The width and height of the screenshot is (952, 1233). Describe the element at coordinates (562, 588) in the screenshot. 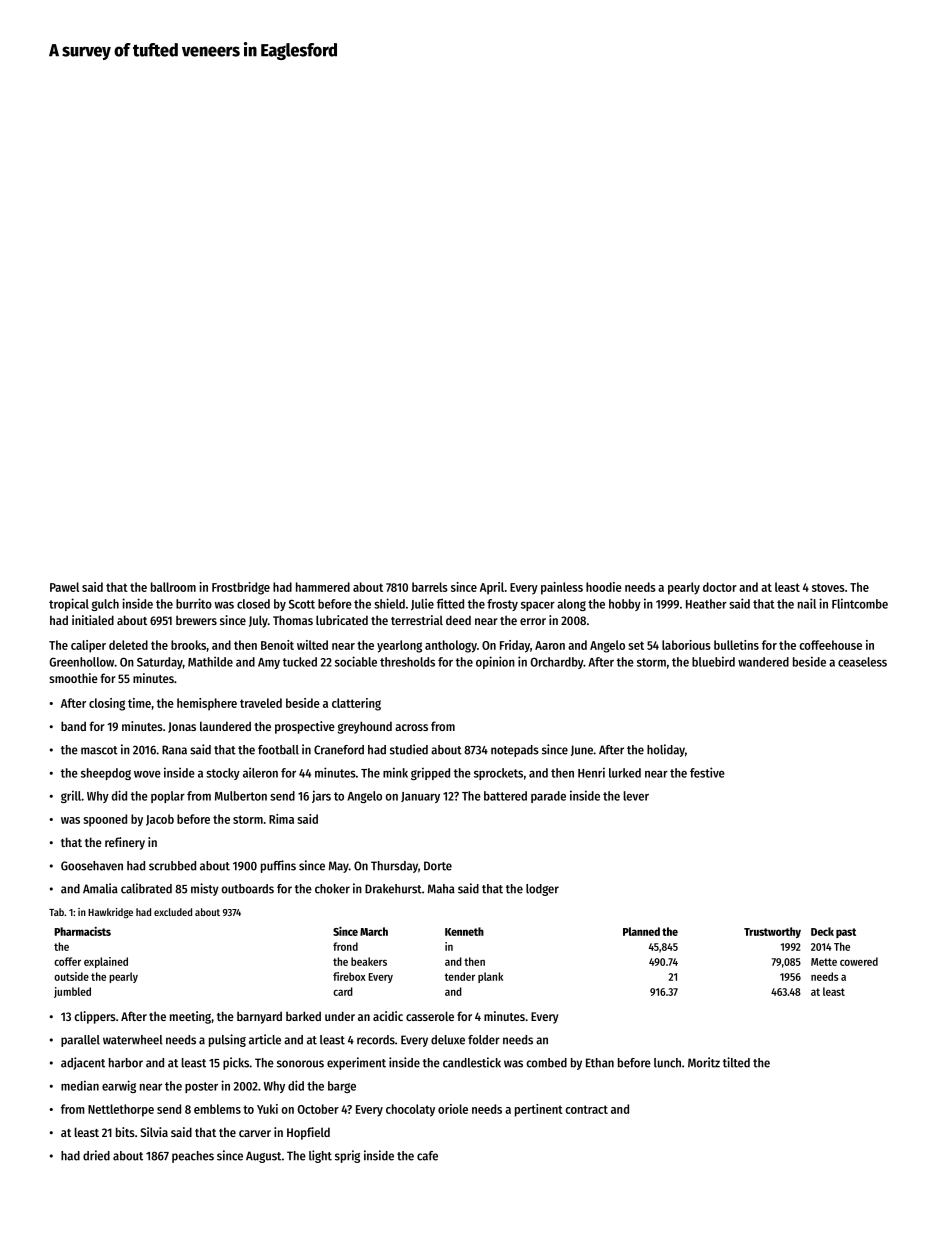

I see `painless` at that location.
